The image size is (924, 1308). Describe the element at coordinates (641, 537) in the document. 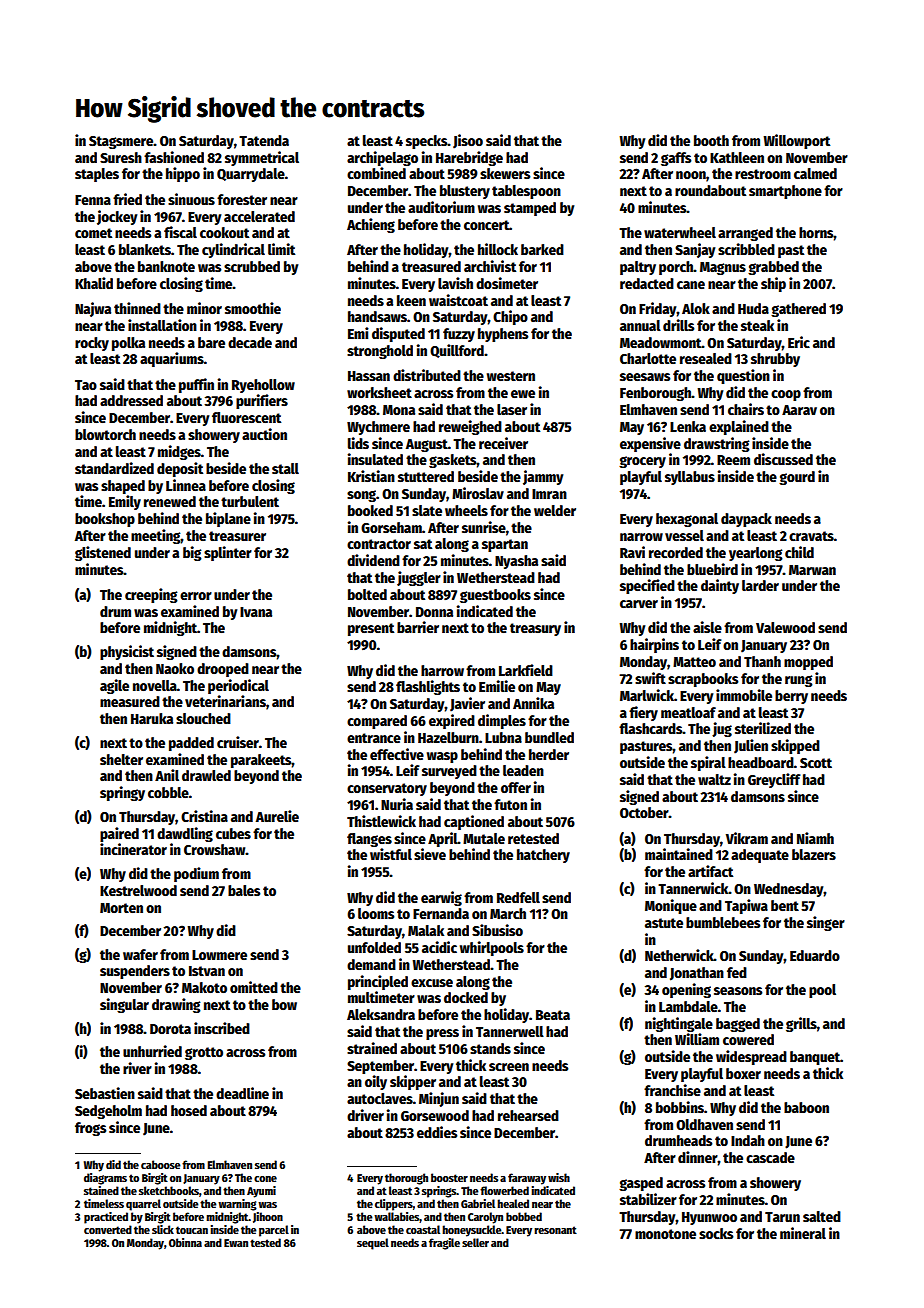

I see `narrow` at that location.
